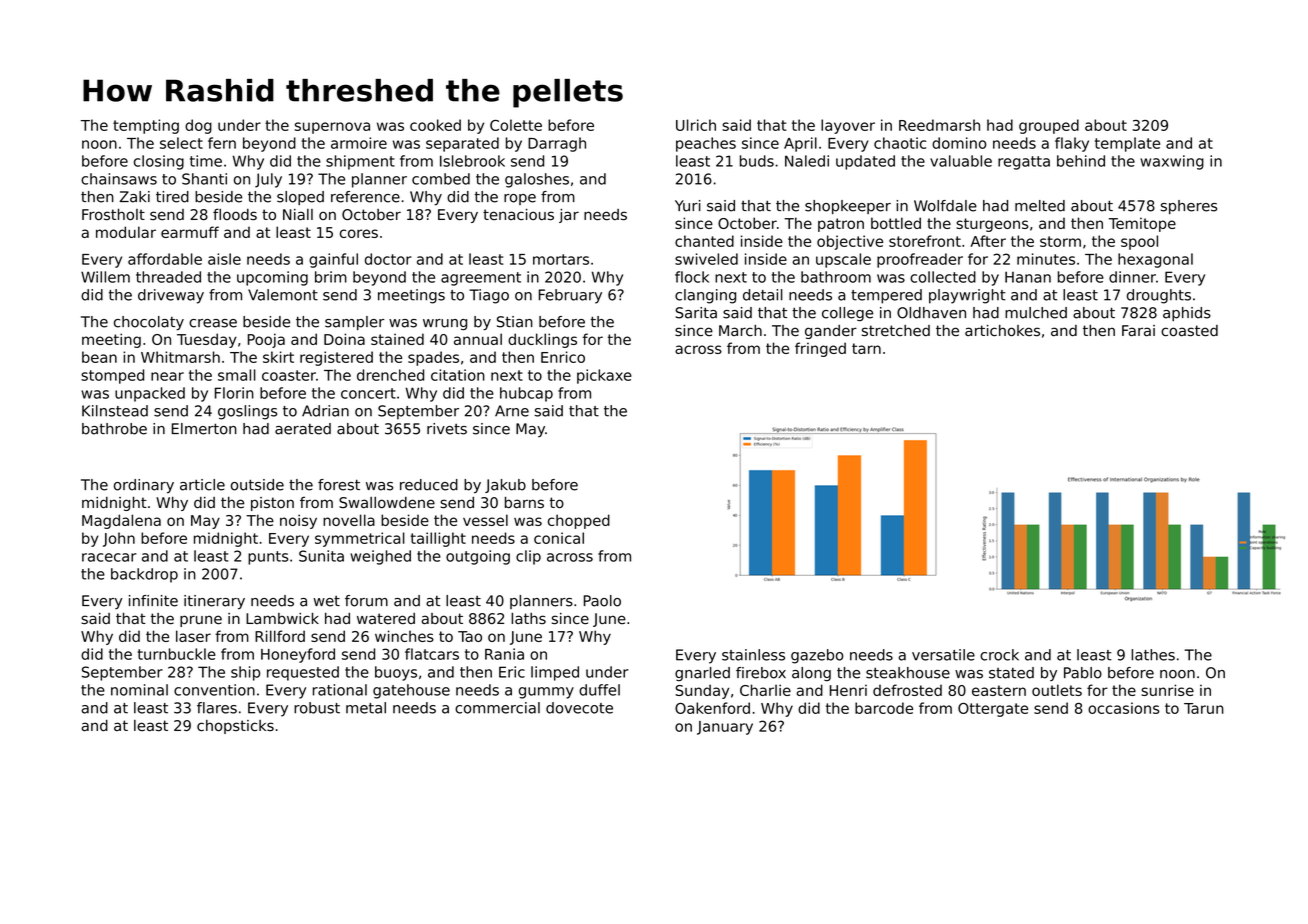  I want to click on sloped, so click(300, 198).
